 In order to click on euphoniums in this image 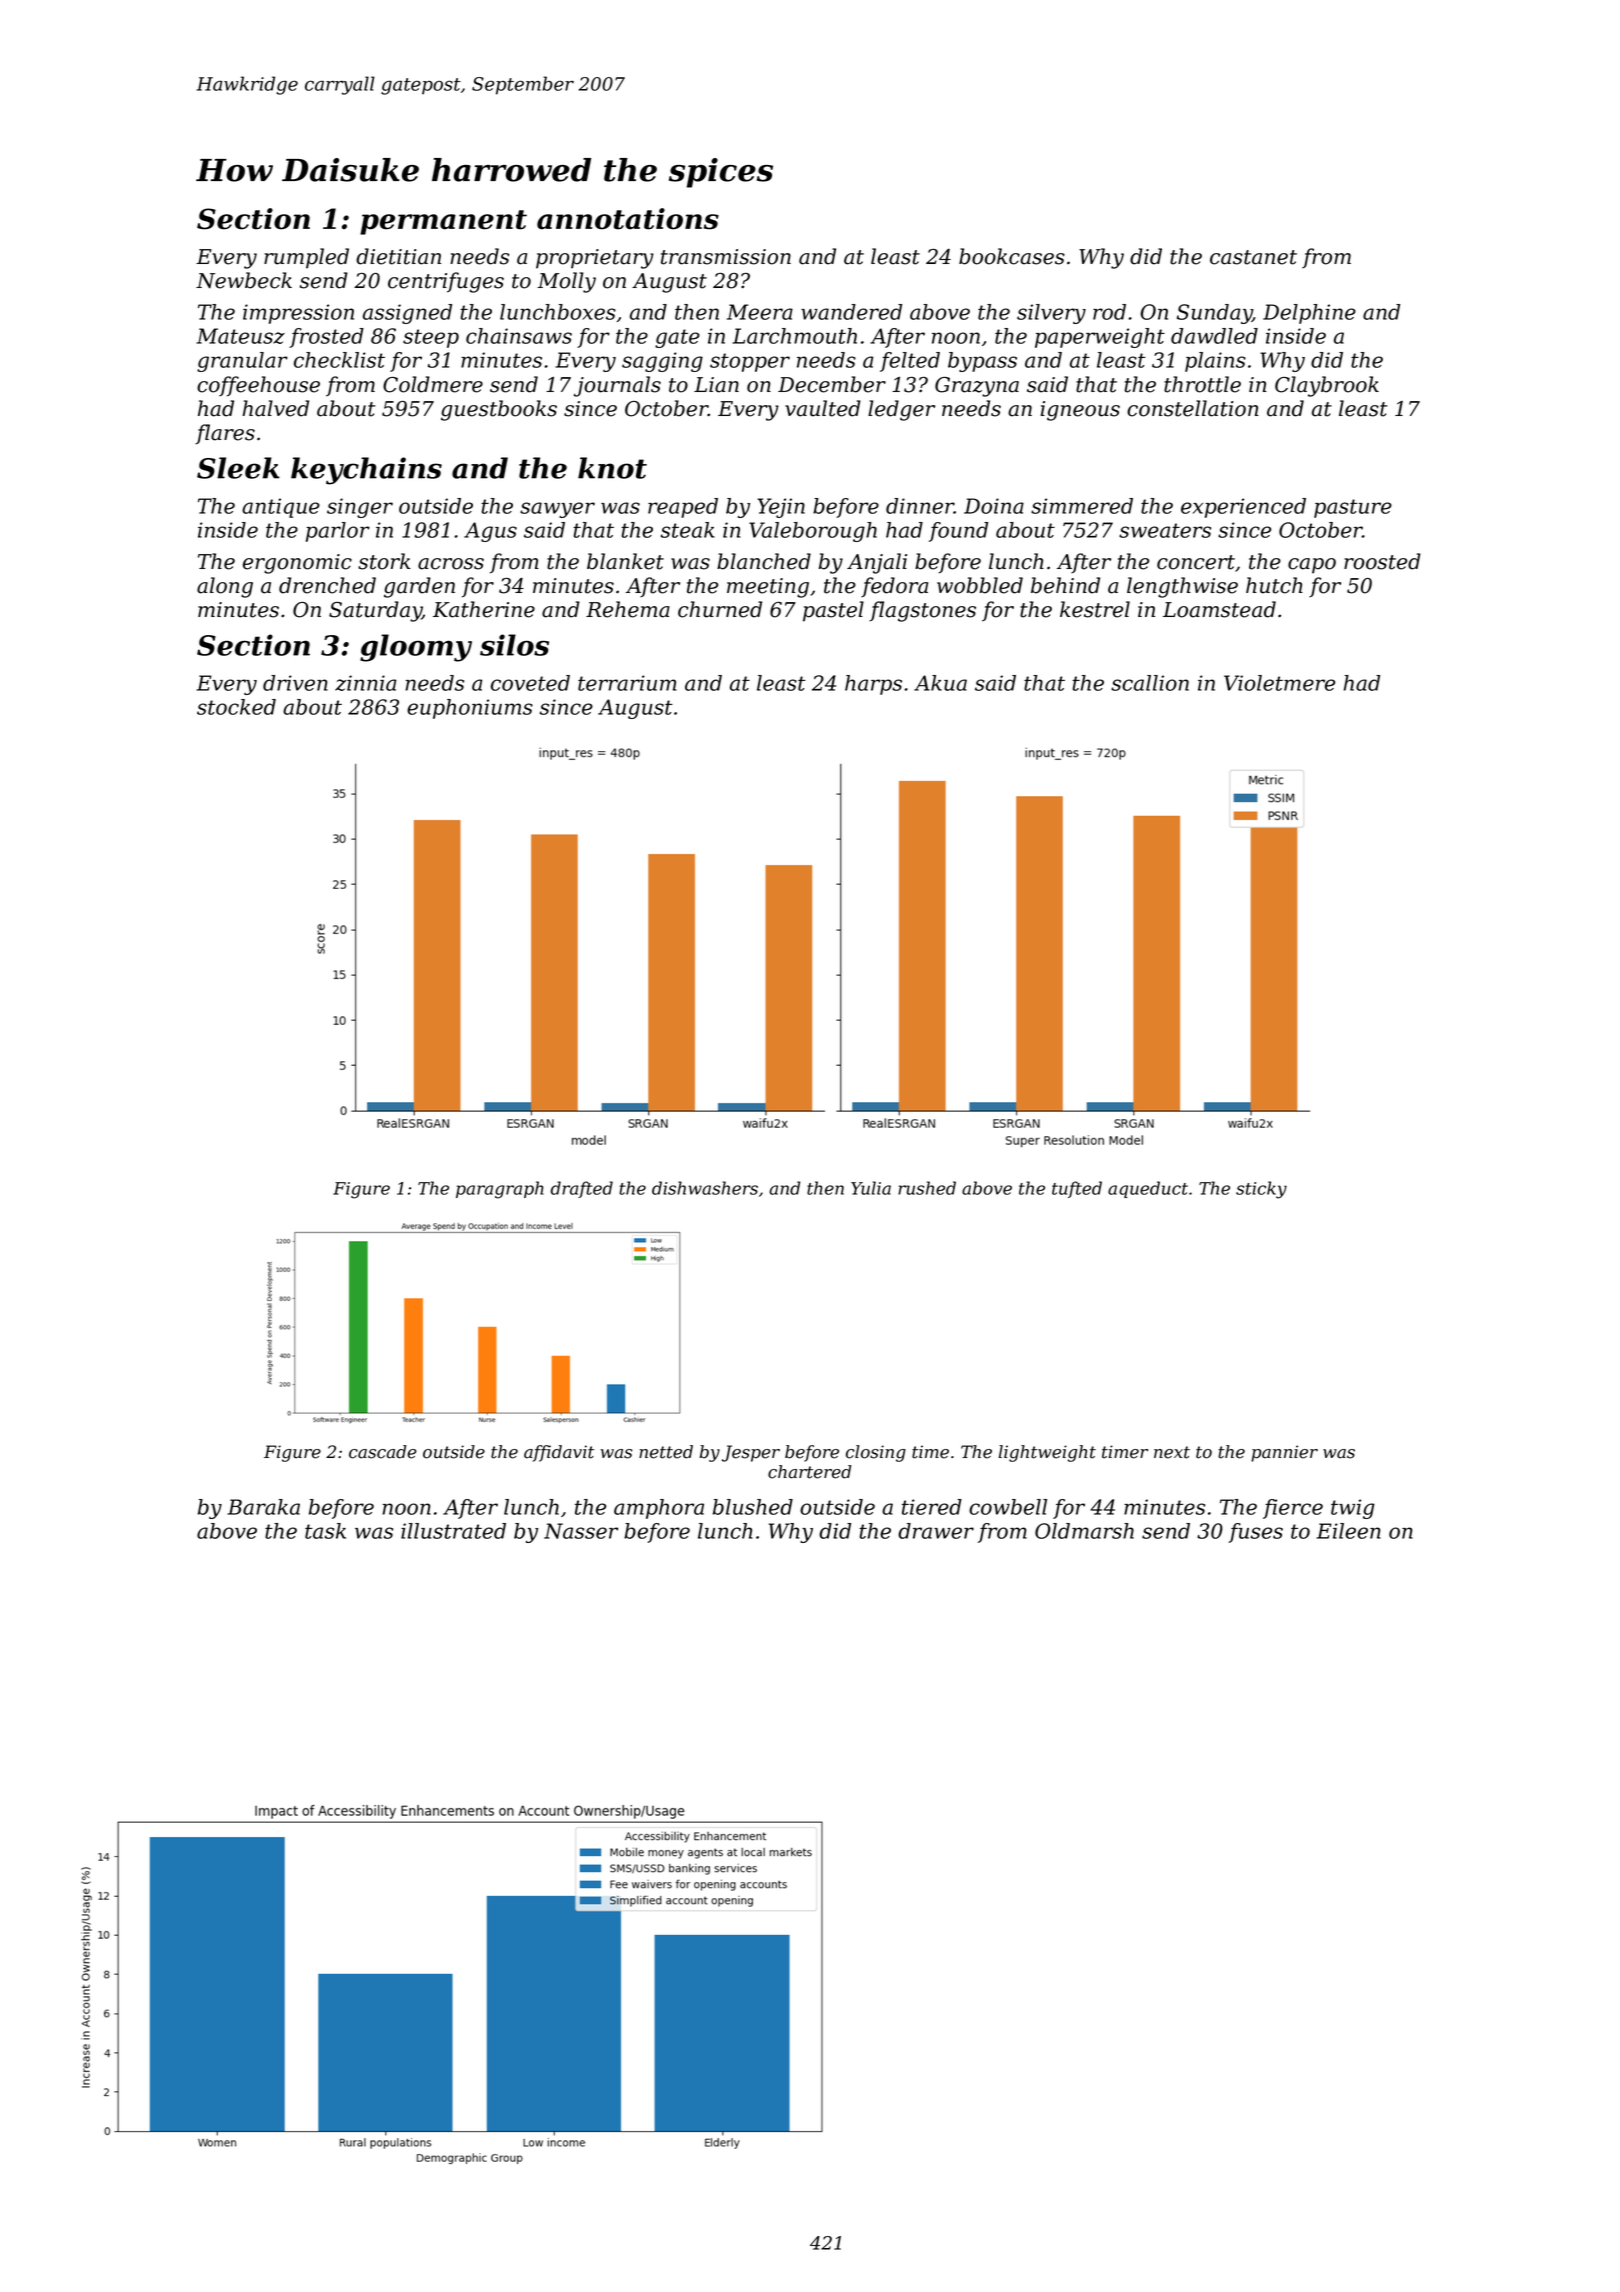, I will do `click(470, 709)`.
